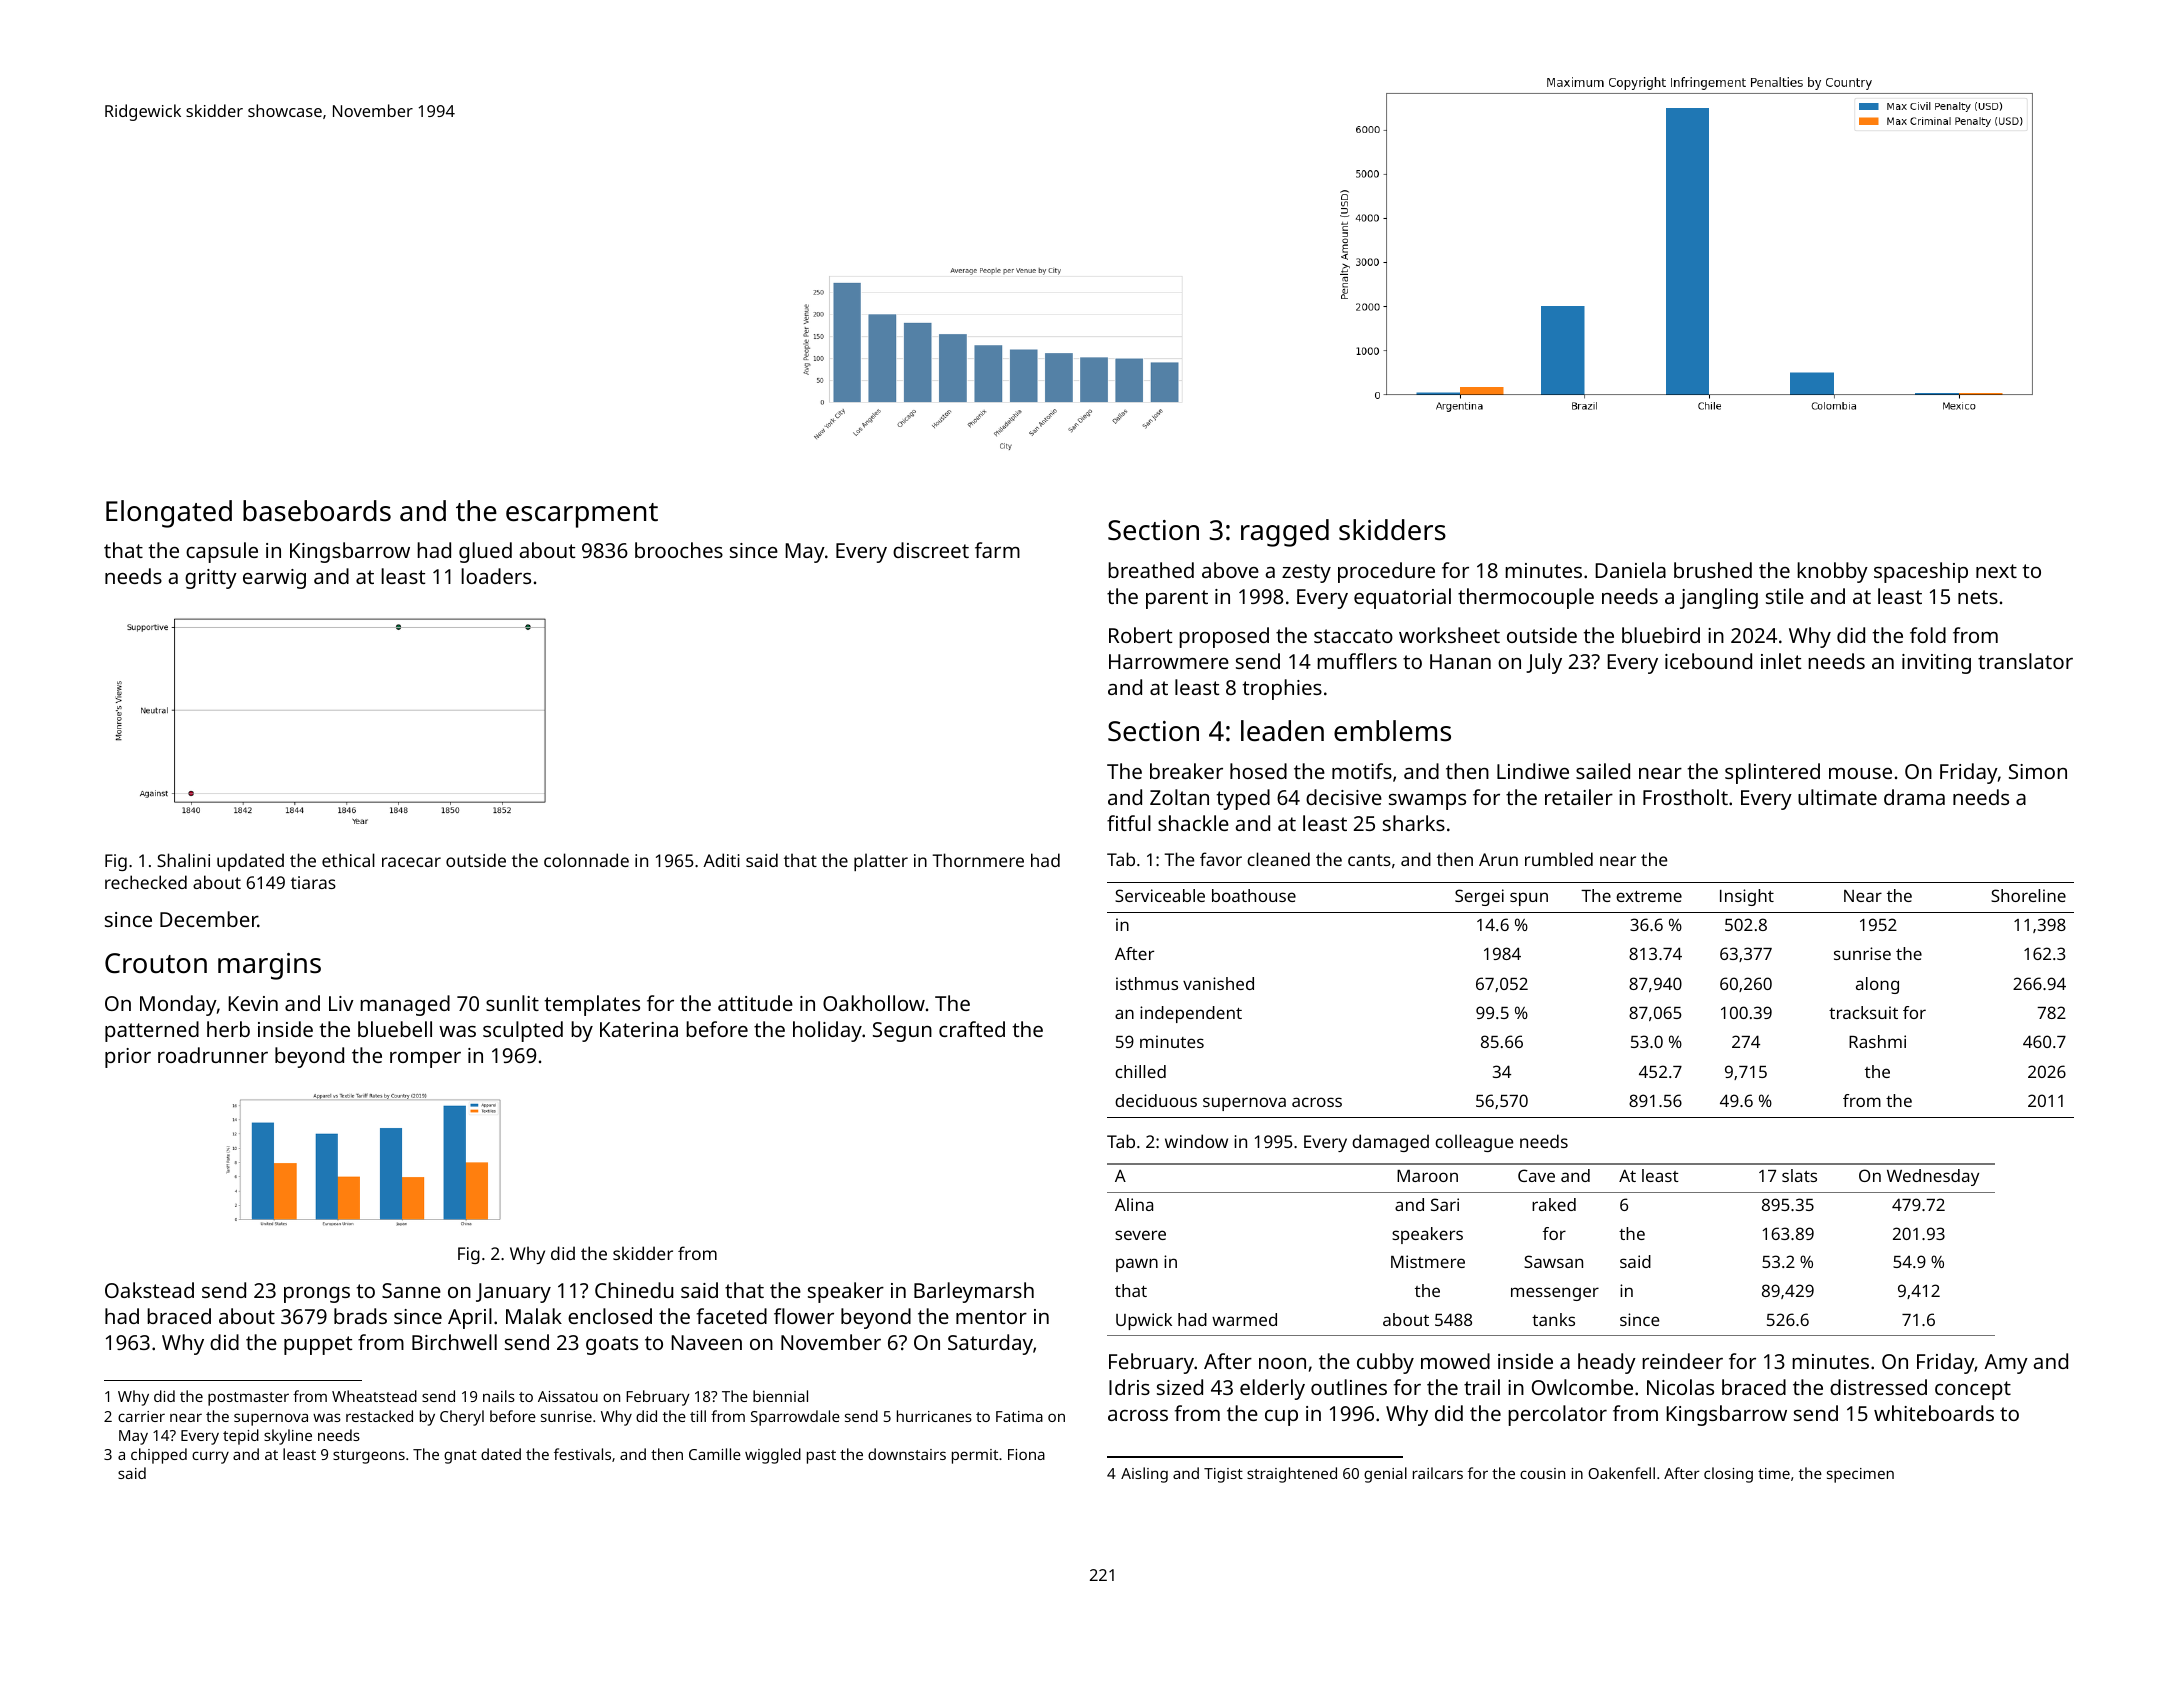 The height and width of the screenshot is (1683, 2178). Describe the element at coordinates (1661, 635) in the screenshot. I see `bluebird` at that location.
